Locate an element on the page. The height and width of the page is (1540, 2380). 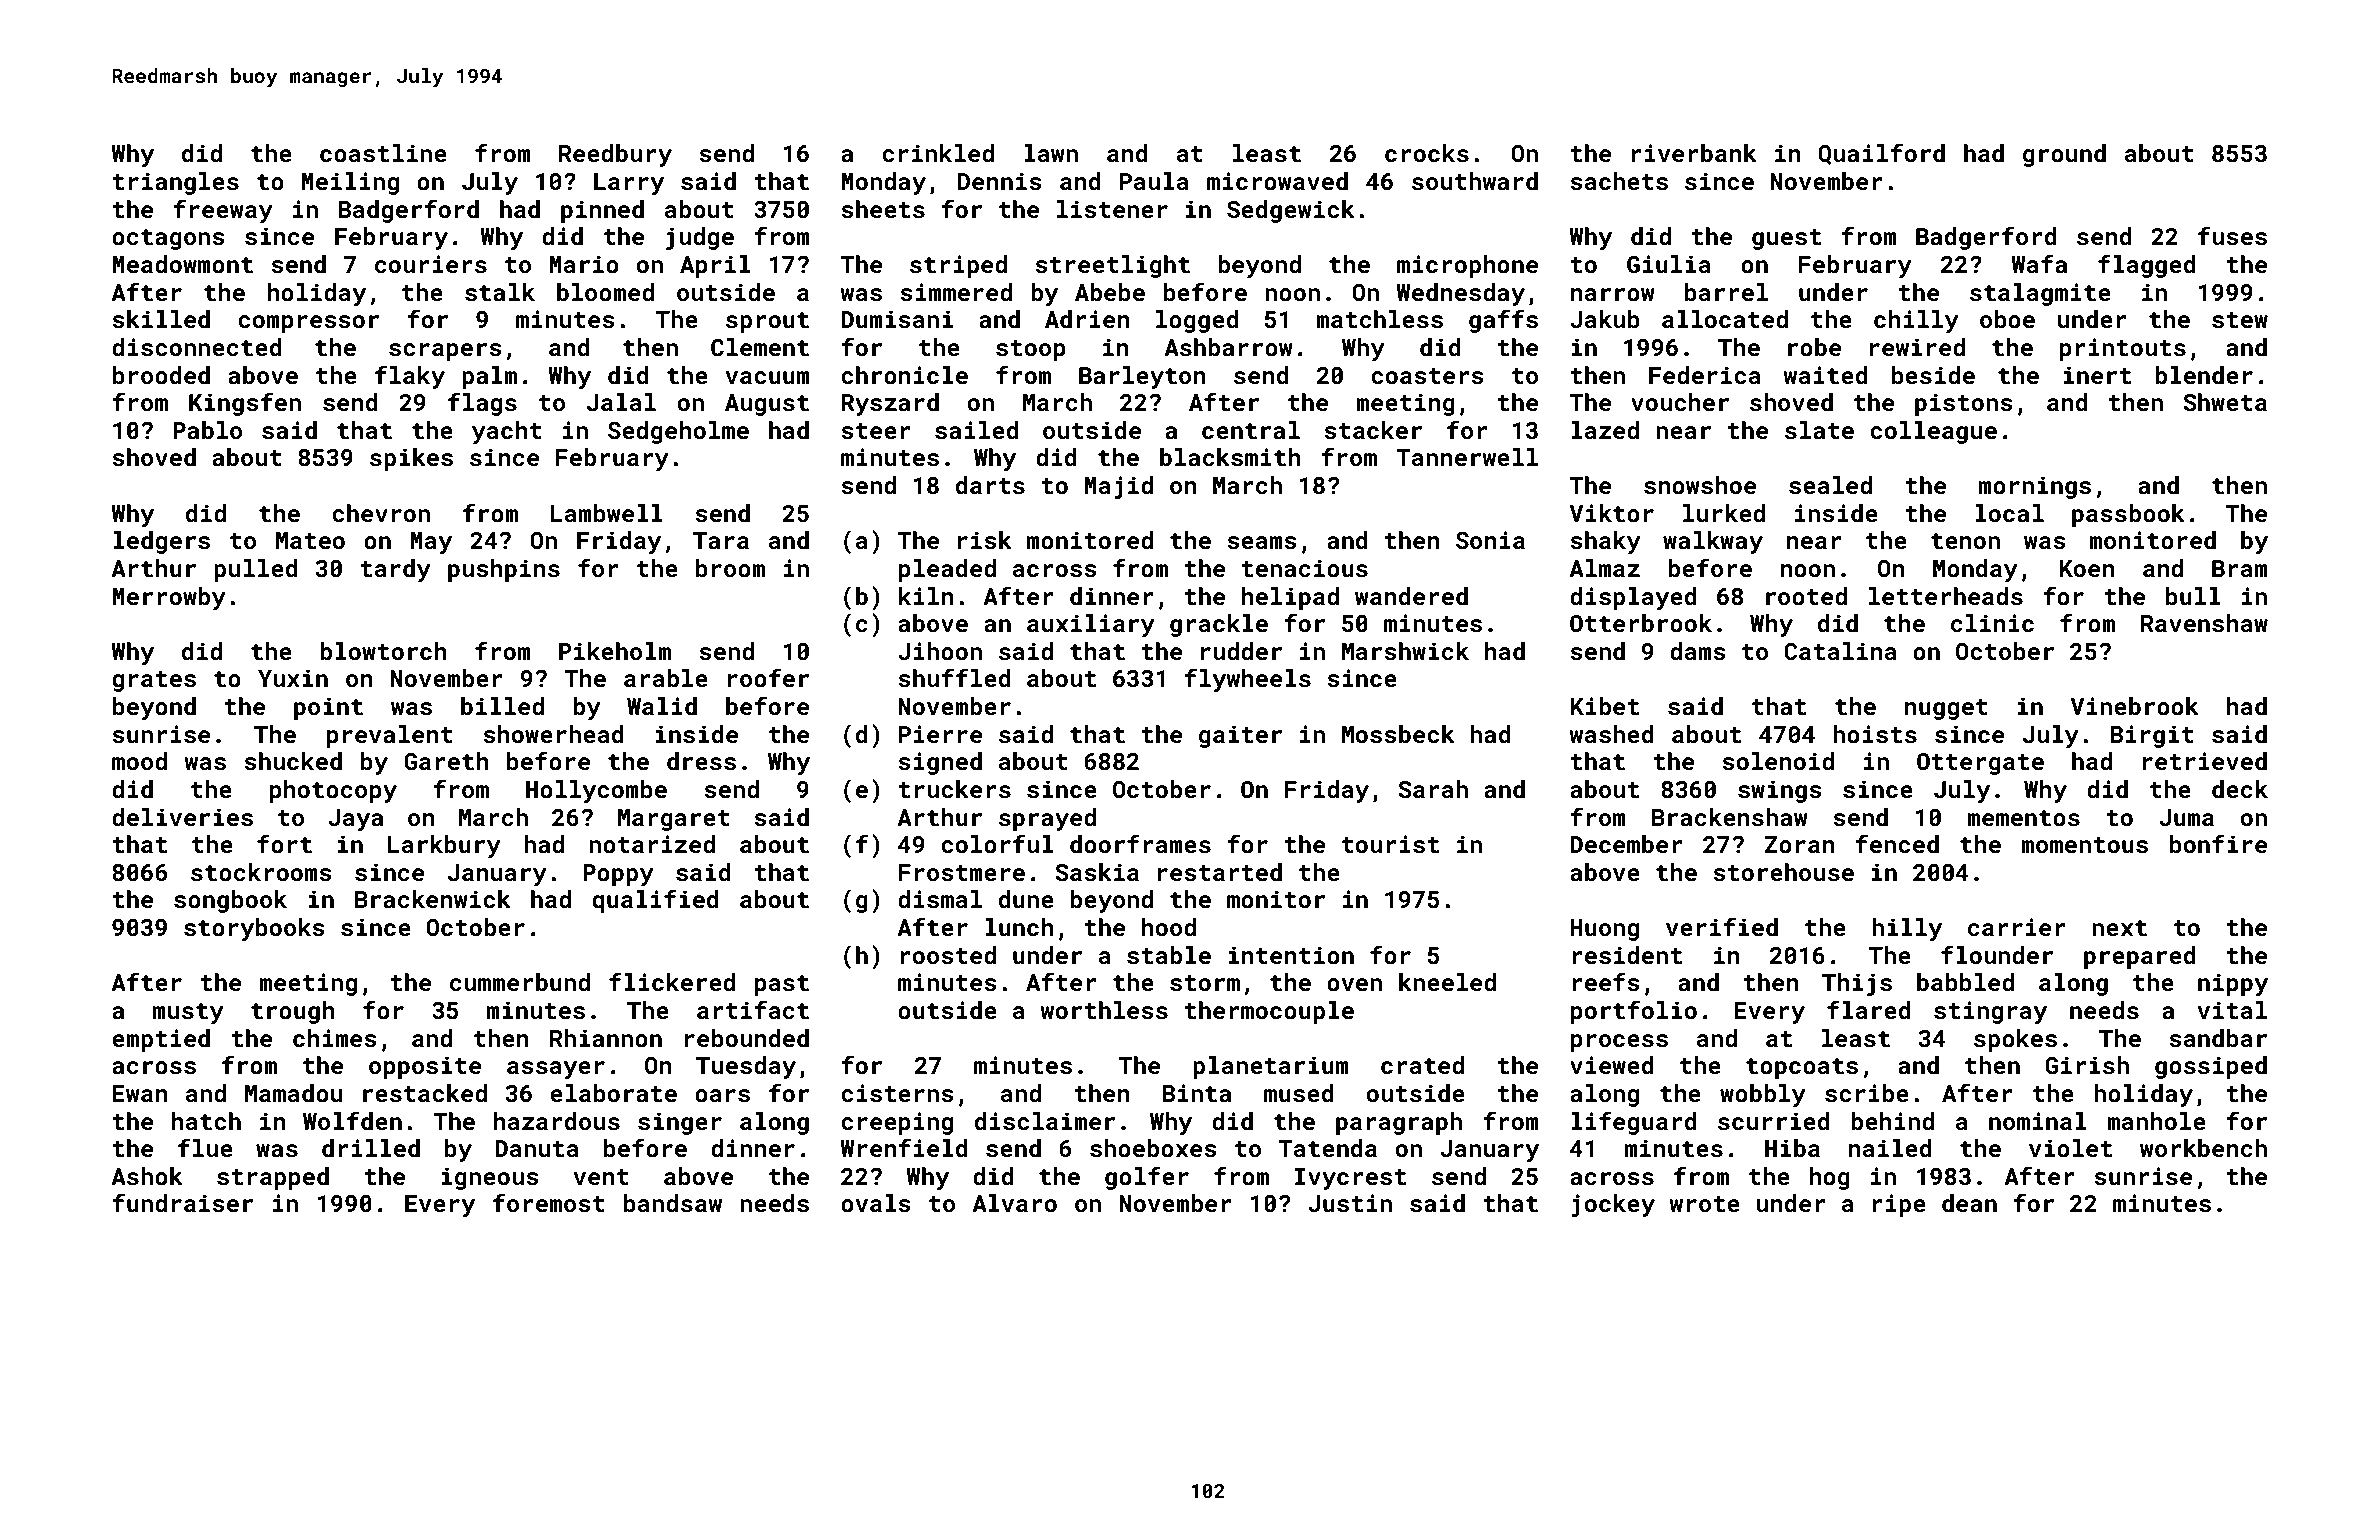
Meadowmont is located at coordinates (182, 264).
